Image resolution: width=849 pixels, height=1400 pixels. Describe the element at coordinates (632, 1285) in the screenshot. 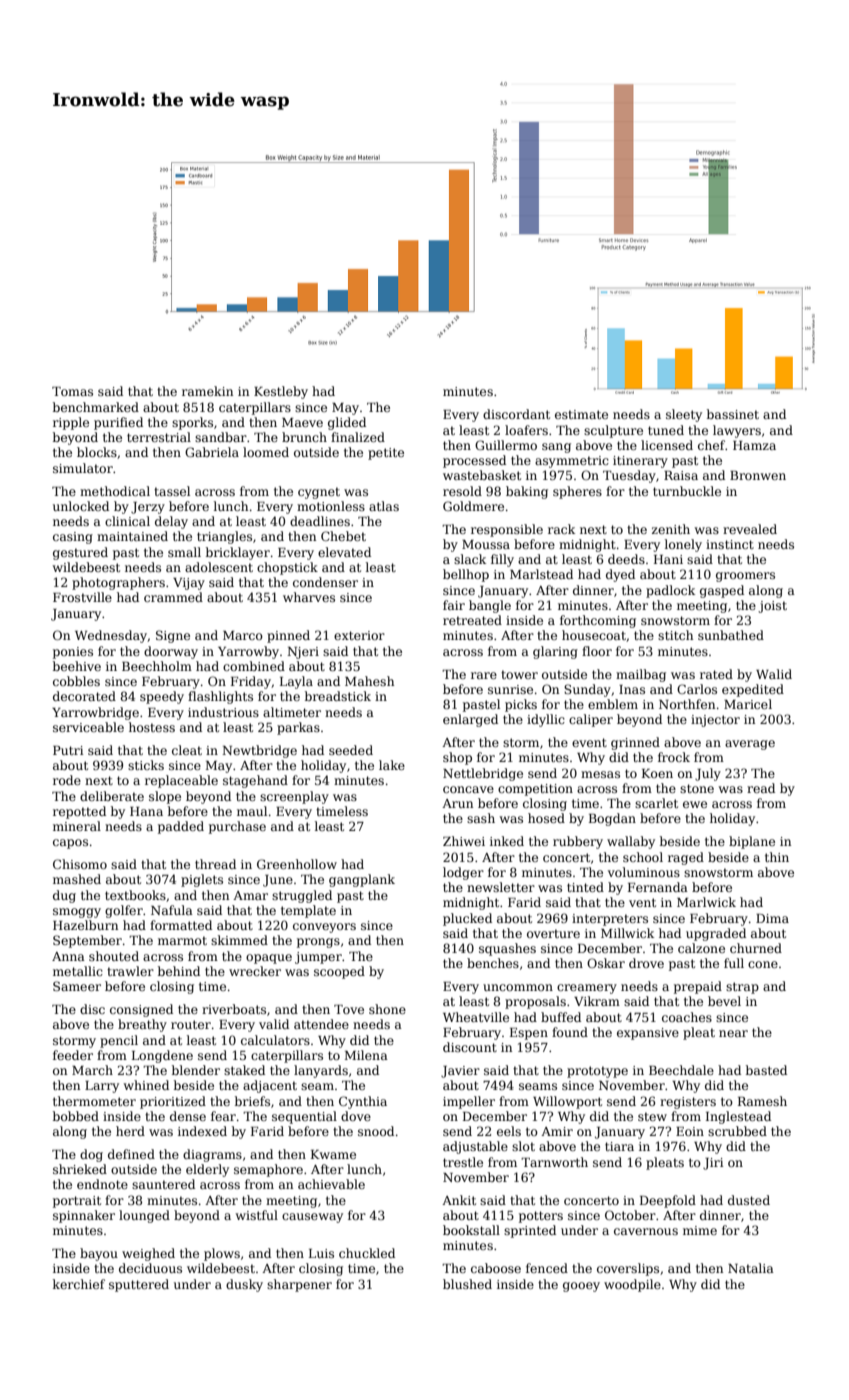

I see `woodpile` at that location.
